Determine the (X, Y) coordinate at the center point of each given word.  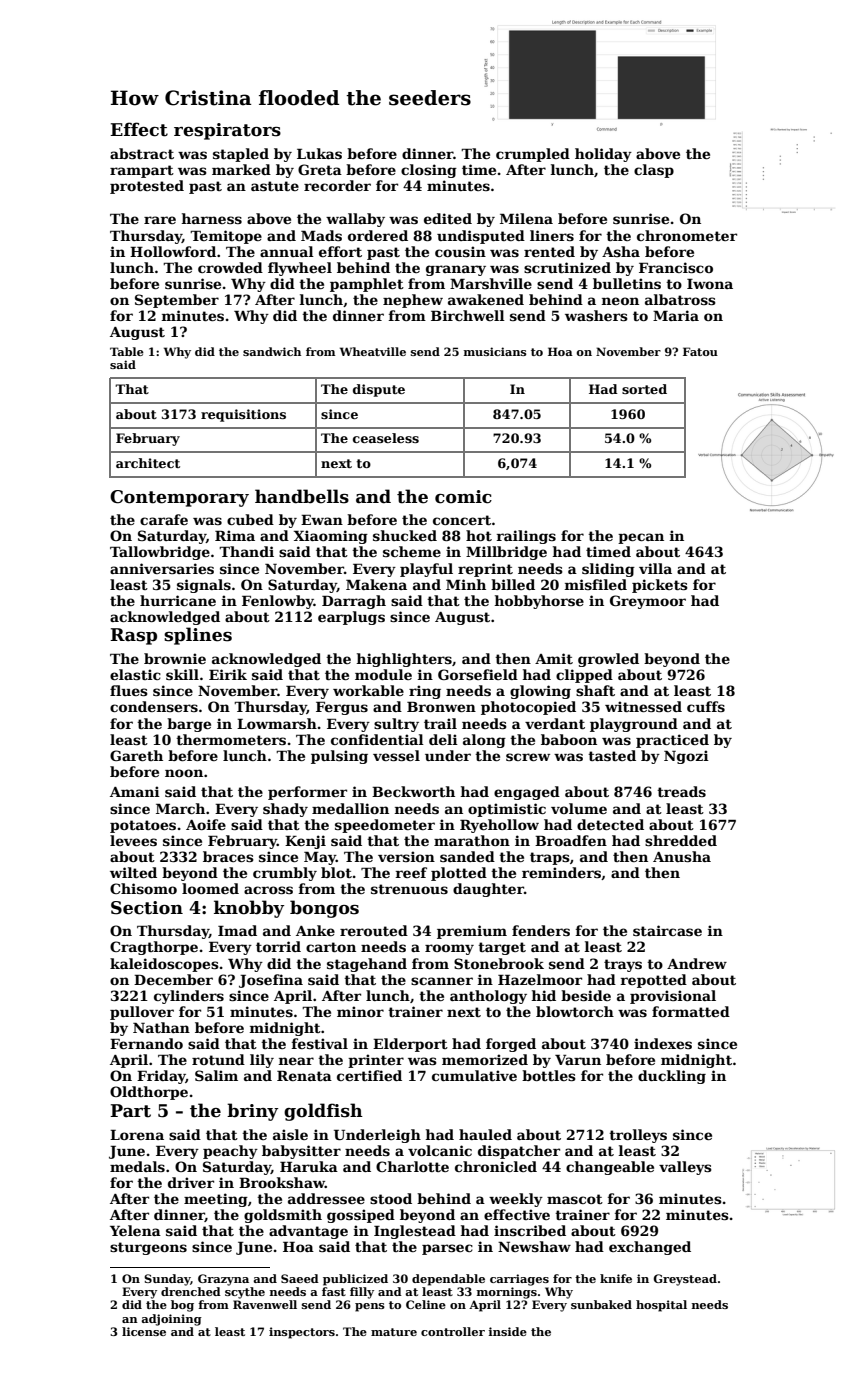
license (144, 1331)
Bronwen (441, 707)
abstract (142, 153)
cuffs (706, 706)
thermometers (231, 739)
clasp (654, 171)
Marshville (491, 283)
